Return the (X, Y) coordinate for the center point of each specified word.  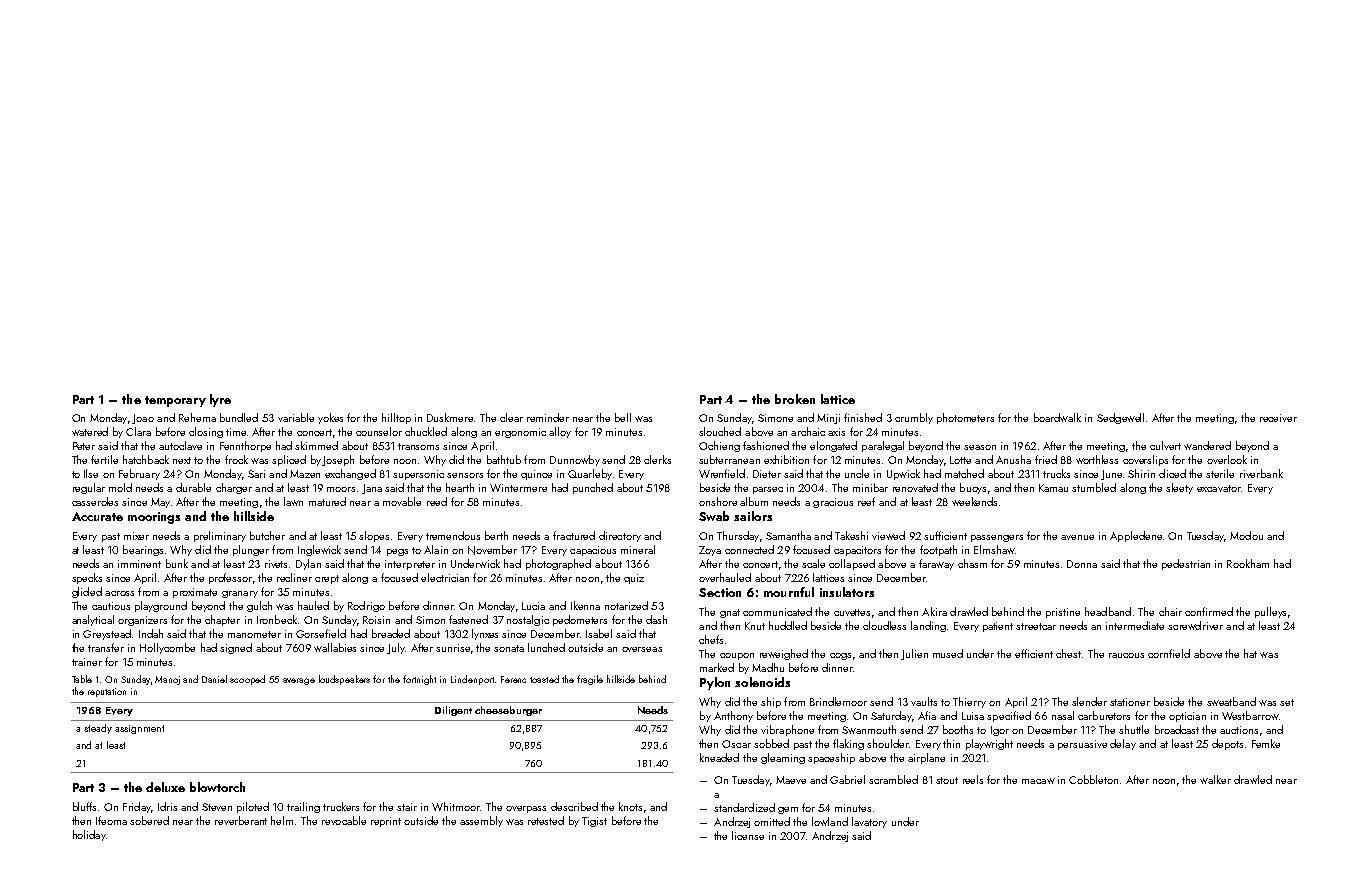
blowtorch (217, 787)
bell (623, 417)
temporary (175, 401)
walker (1215, 779)
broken (795, 399)
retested (546, 820)
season (980, 447)
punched (593, 488)
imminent (139, 564)
